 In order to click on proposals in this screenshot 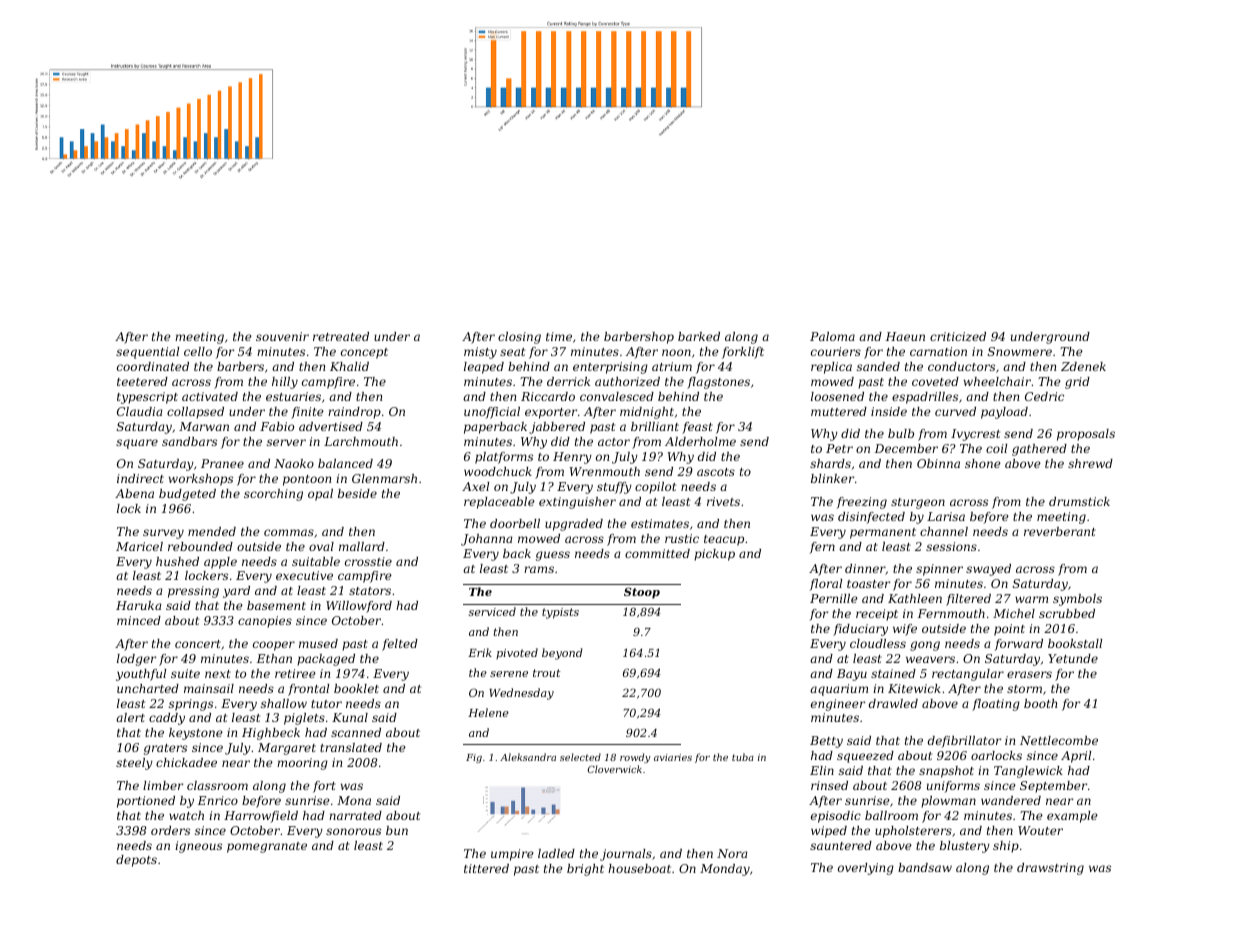, I will do `click(1086, 435)`.
